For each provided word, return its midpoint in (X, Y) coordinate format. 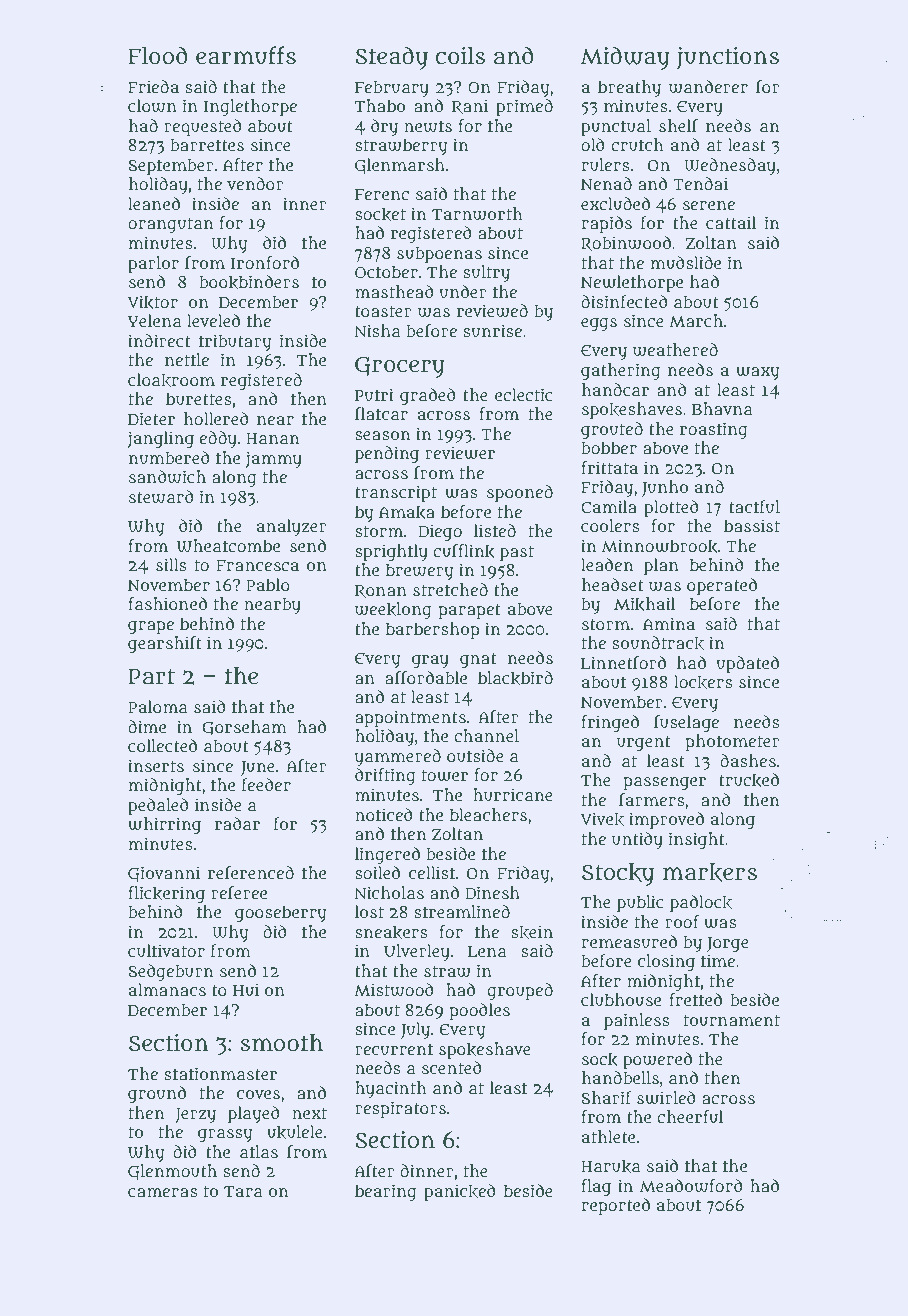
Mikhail (644, 604)
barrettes (207, 145)
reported (615, 1206)
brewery (420, 571)
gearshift (165, 644)
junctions (727, 58)
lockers (703, 682)
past (517, 553)
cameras (163, 1193)
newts (428, 127)
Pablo (268, 584)
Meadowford (691, 1186)
